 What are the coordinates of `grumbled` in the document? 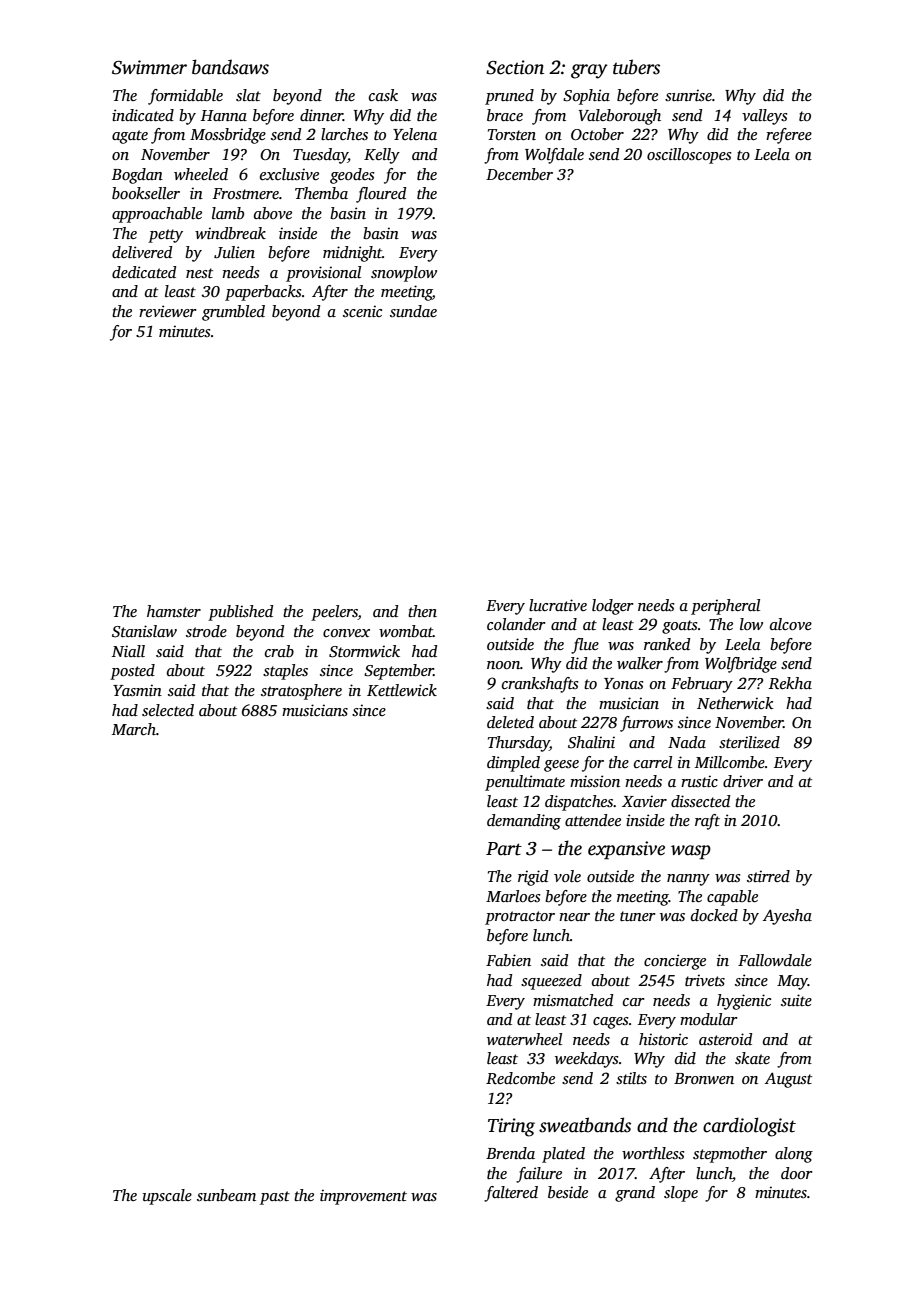 It's located at (233, 313).
